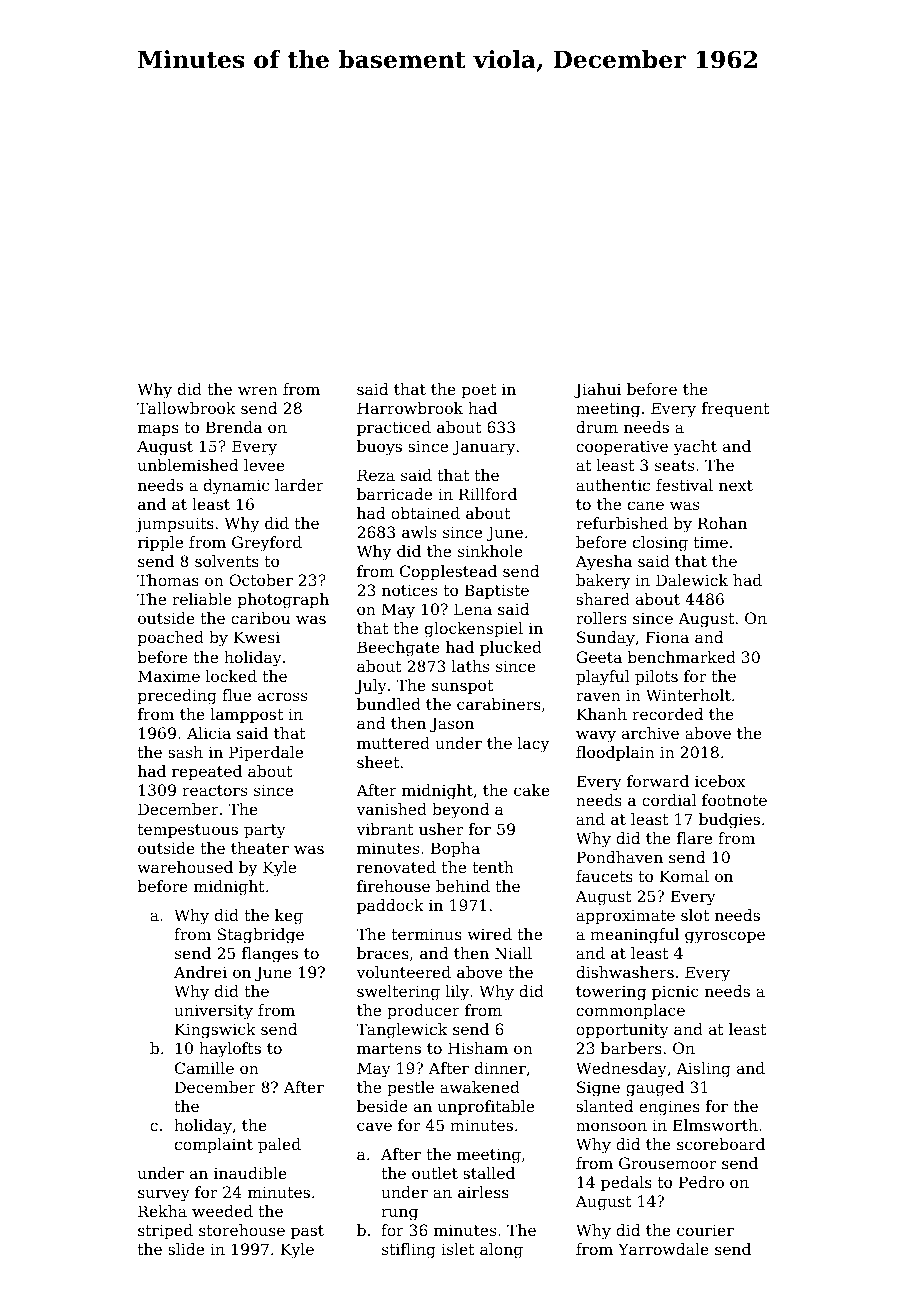  Describe the element at coordinates (185, 867) in the document. I see `warehoused` at that location.
